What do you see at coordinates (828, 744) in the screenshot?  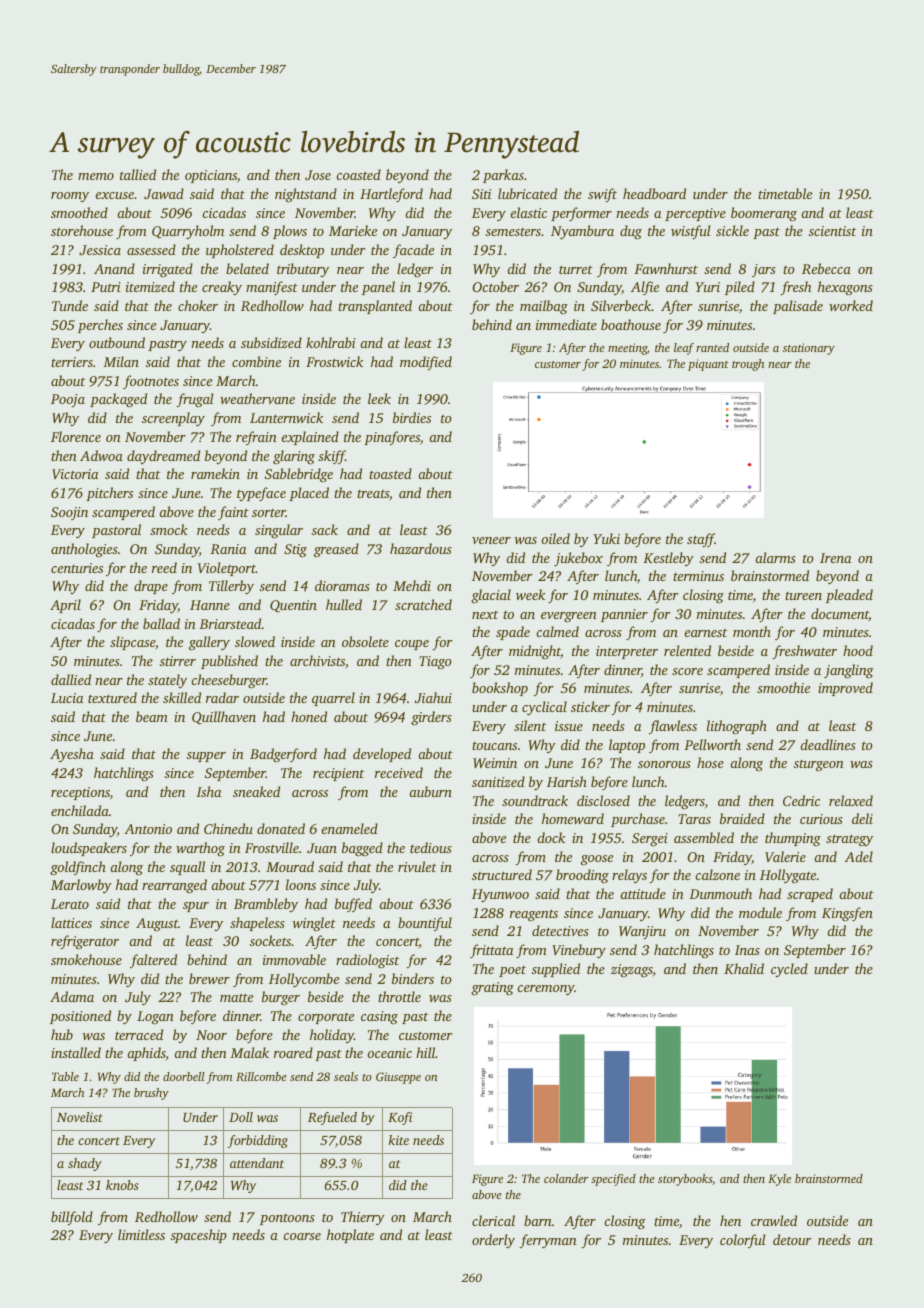 I see `deadlines` at bounding box center [828, 744].
